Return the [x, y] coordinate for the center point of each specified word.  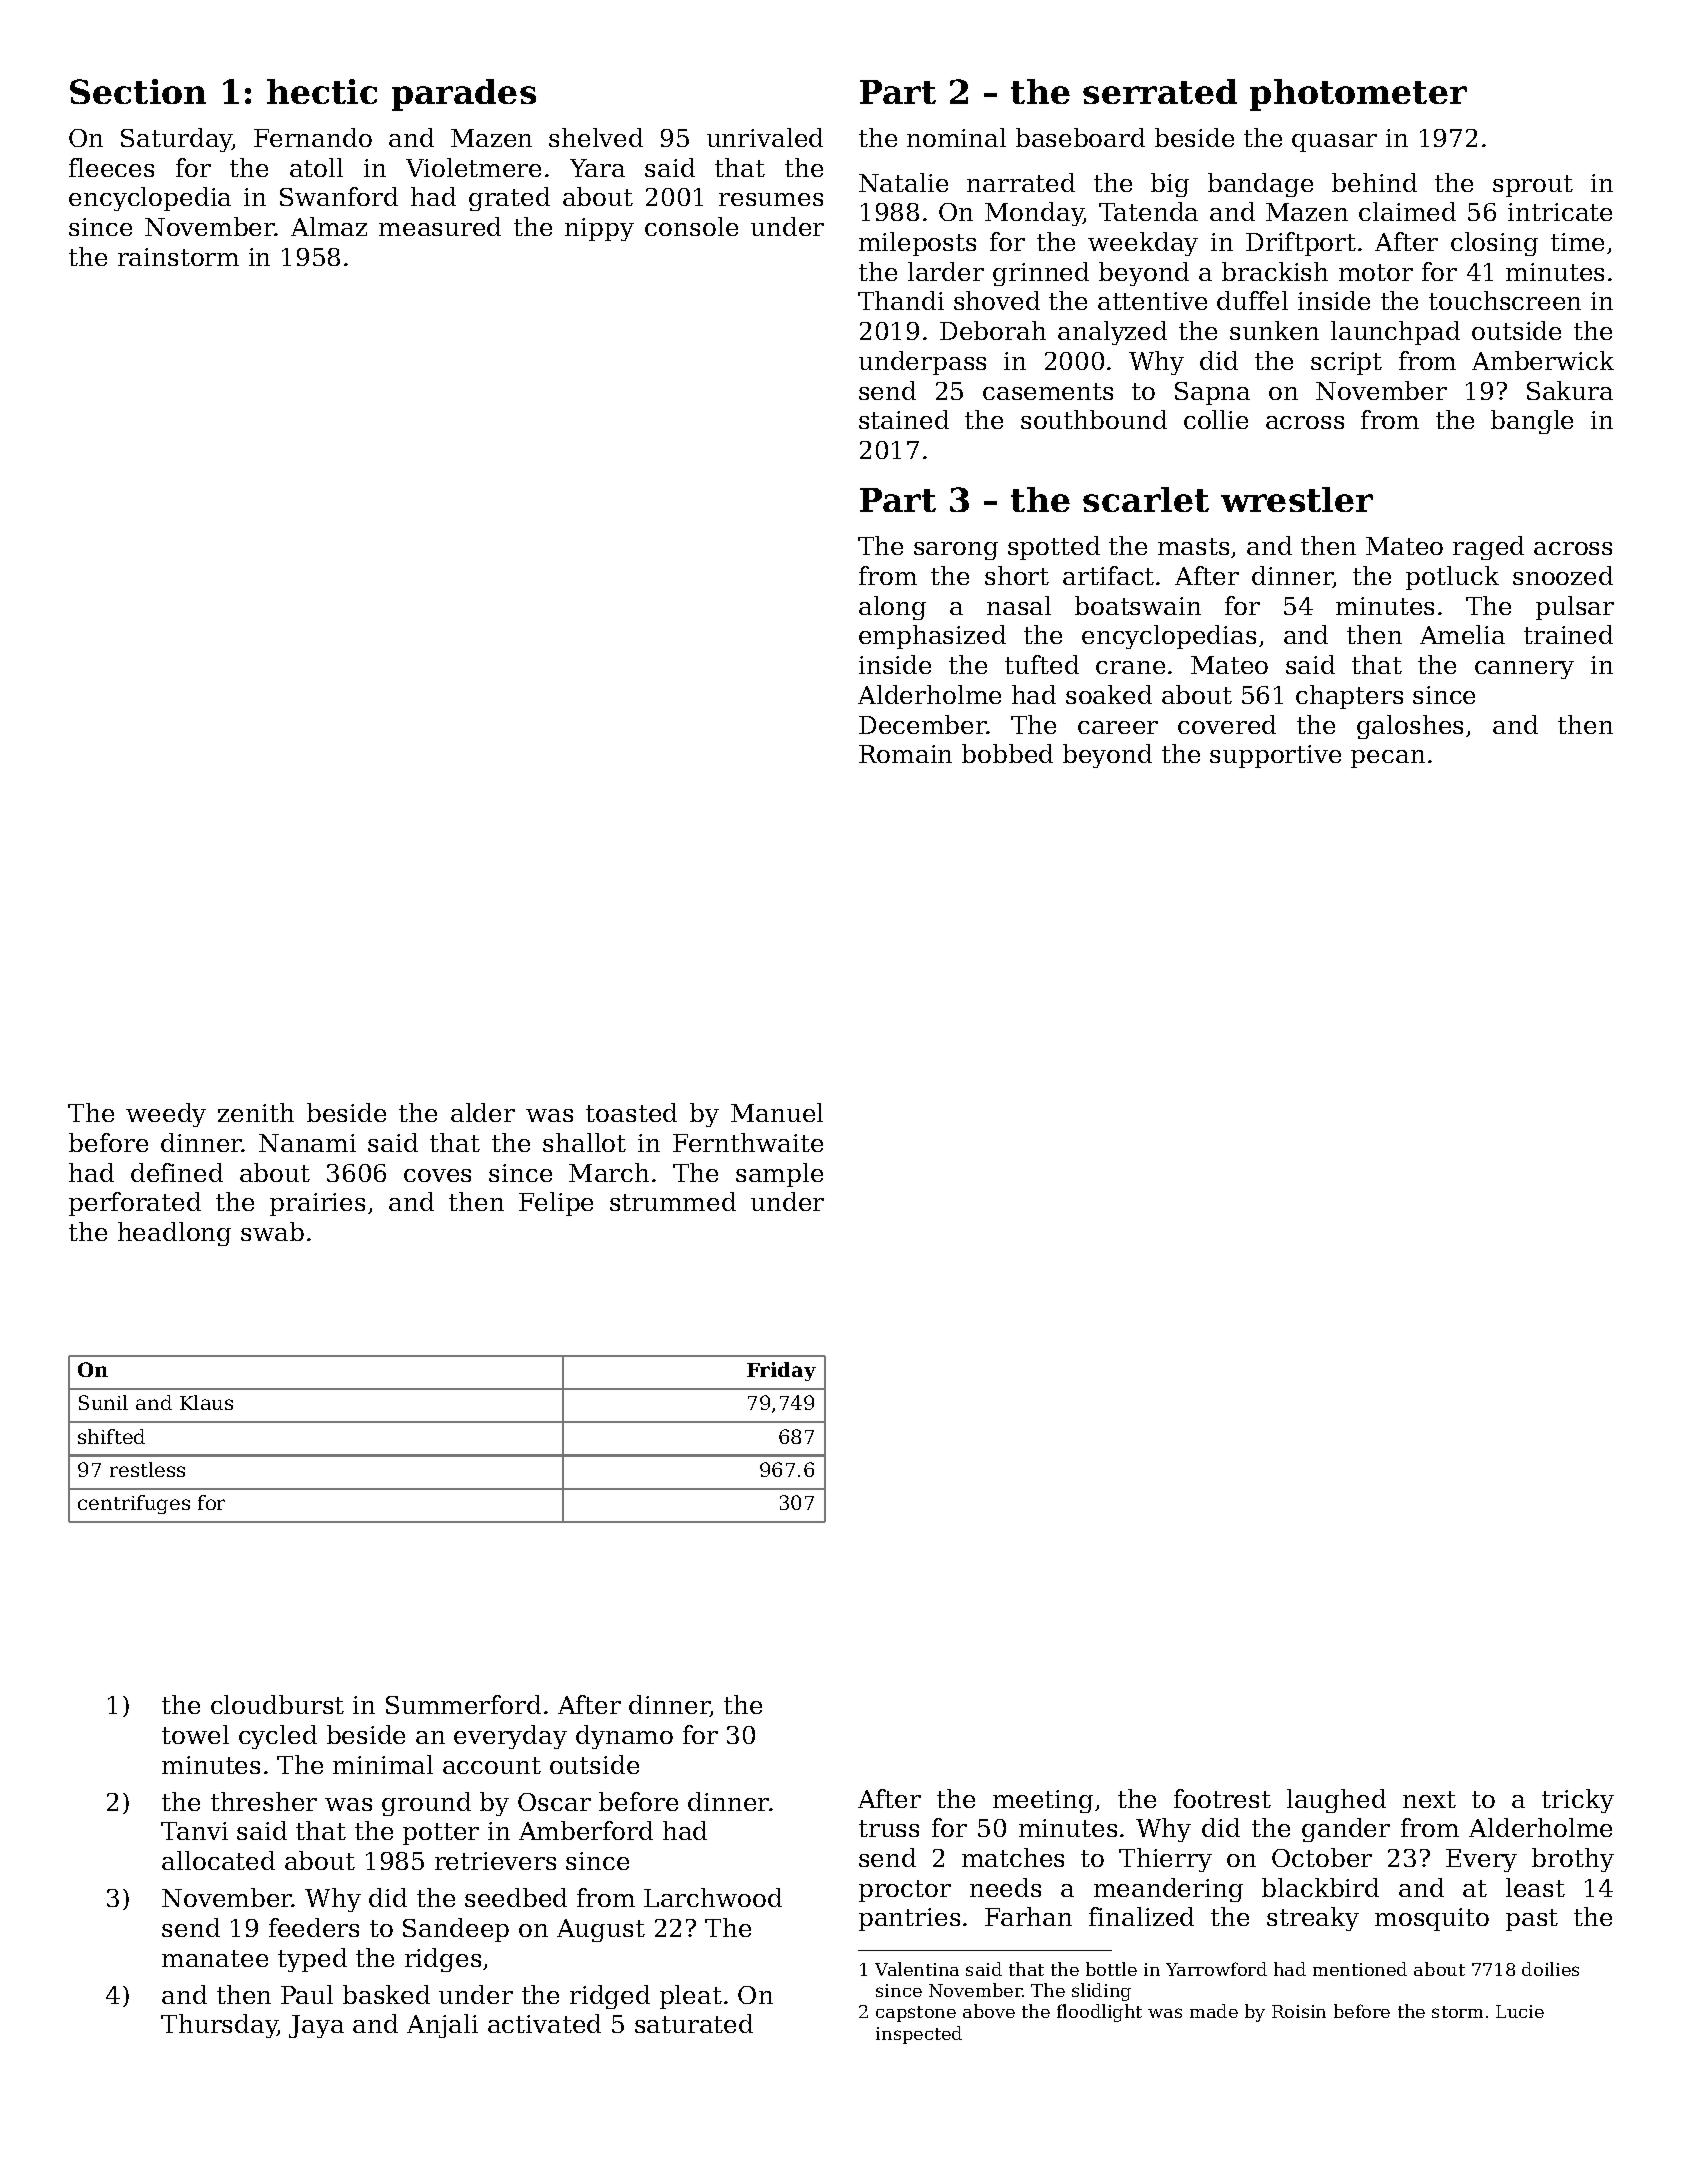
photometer [1358, 95]
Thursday [219, 2026]
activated [544, 2023]
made [1214, 2011]
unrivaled [765, 137]
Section [138, 91]
